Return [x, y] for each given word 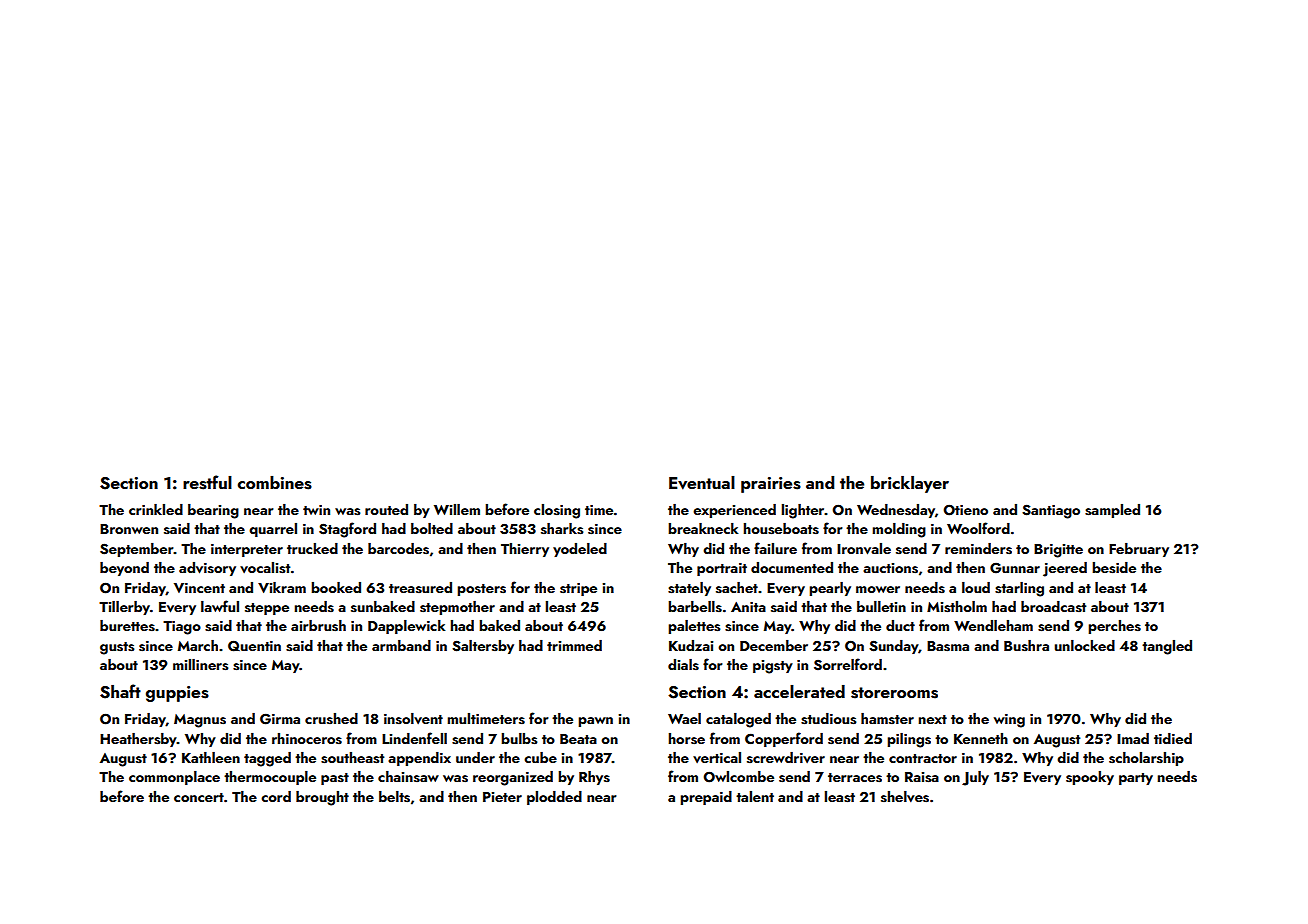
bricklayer [910, 484]
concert [199, 797]
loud [976, 587]
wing [1009, 721]
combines [275, 483]
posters [481, 590]
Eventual [702, 483]
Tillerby [124, 608]
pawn [595, 722]
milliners [200, 665]
